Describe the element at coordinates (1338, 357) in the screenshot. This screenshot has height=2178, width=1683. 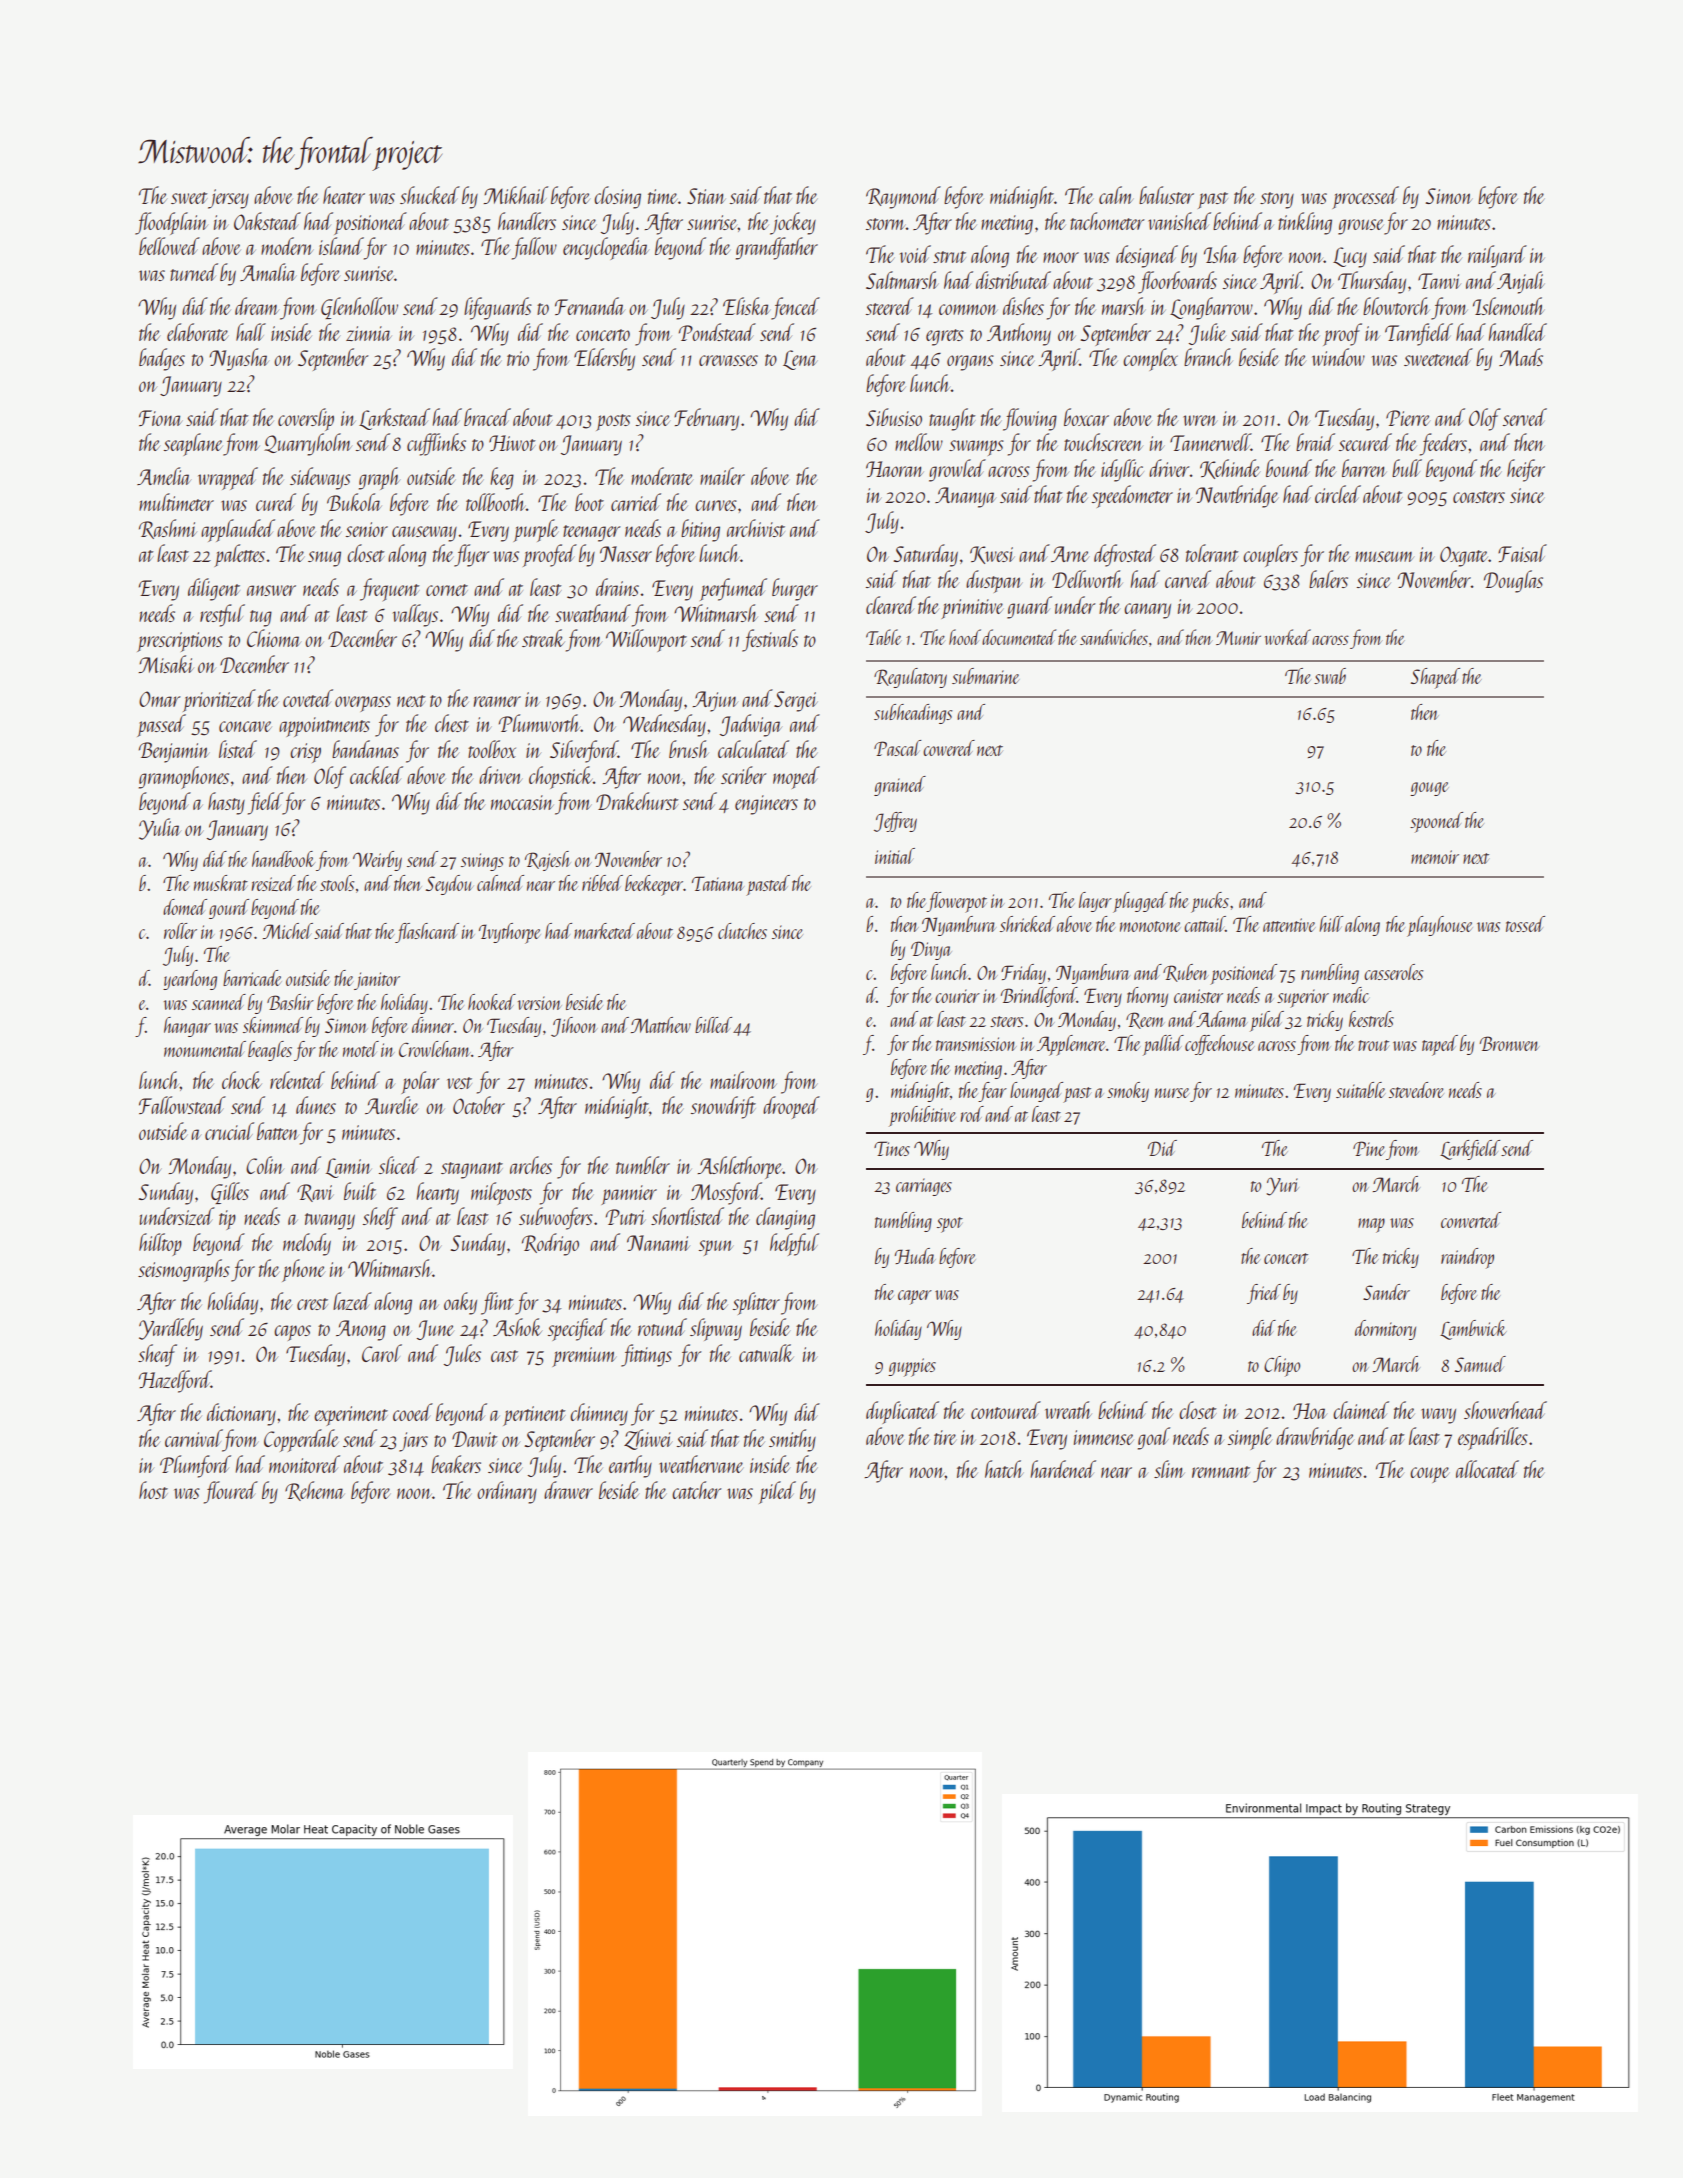
I see `window` at that location.
